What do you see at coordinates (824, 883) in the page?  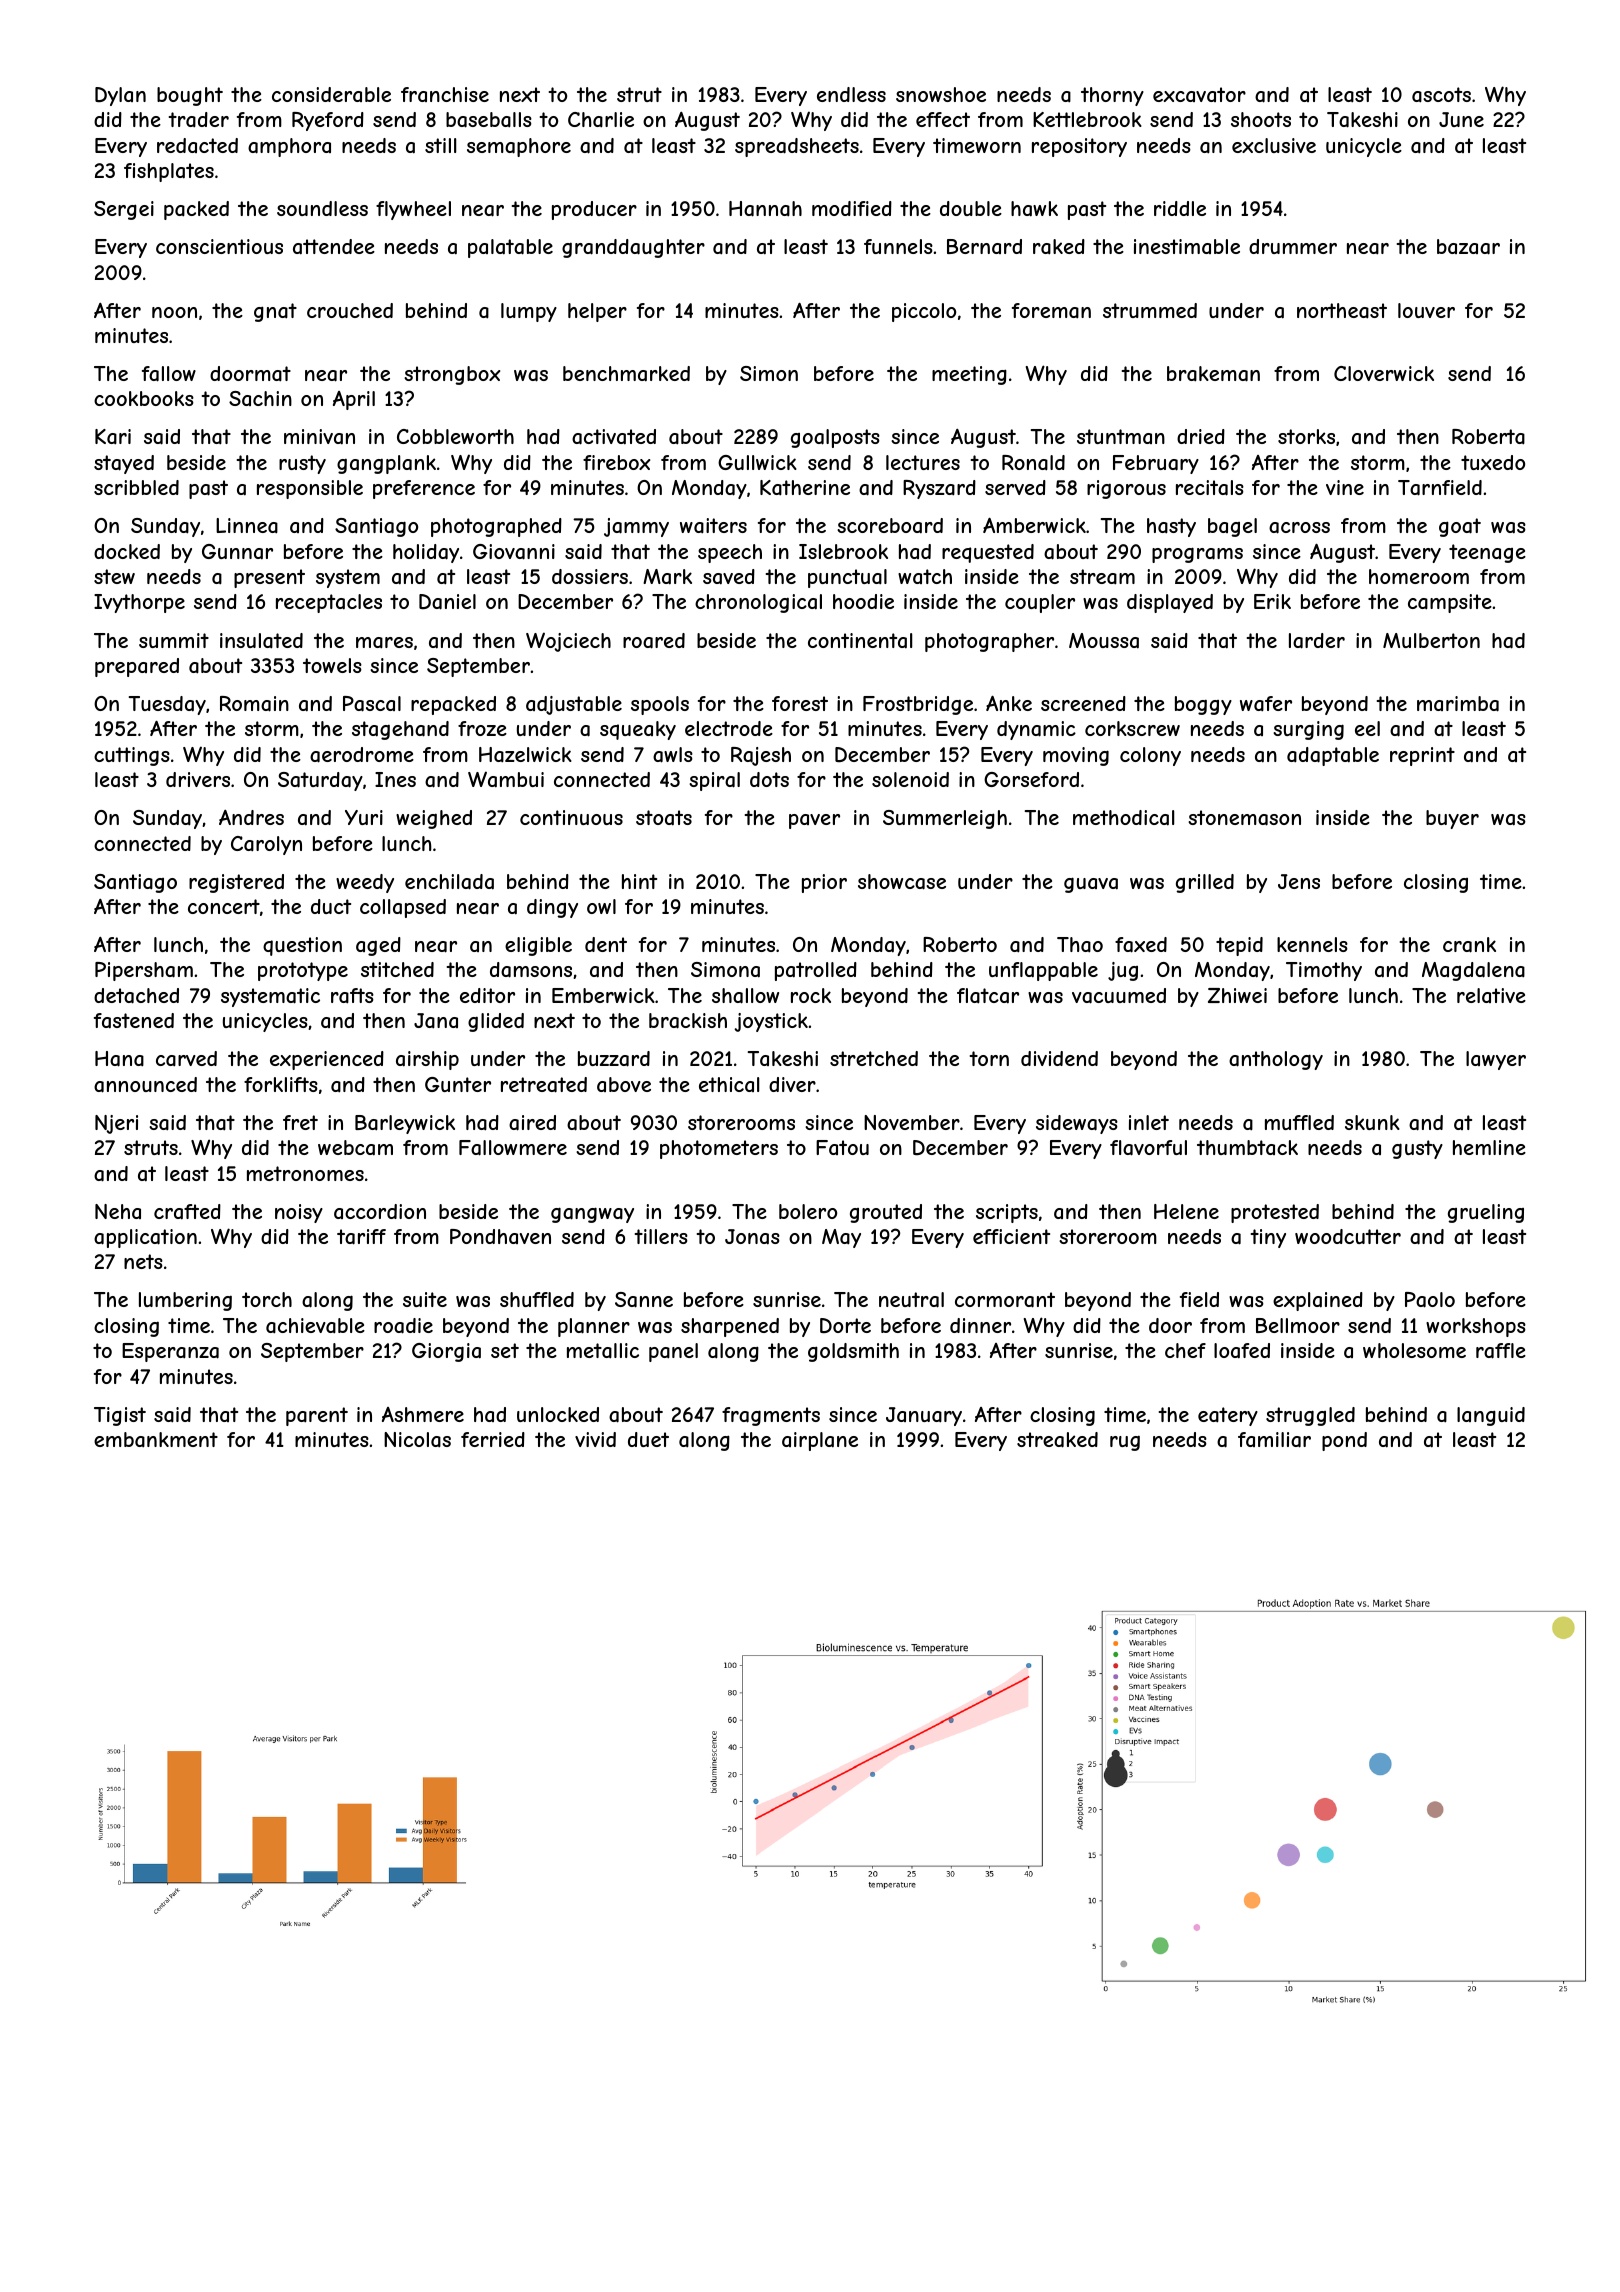 I see `prior` at bounding box center [824, 883].
